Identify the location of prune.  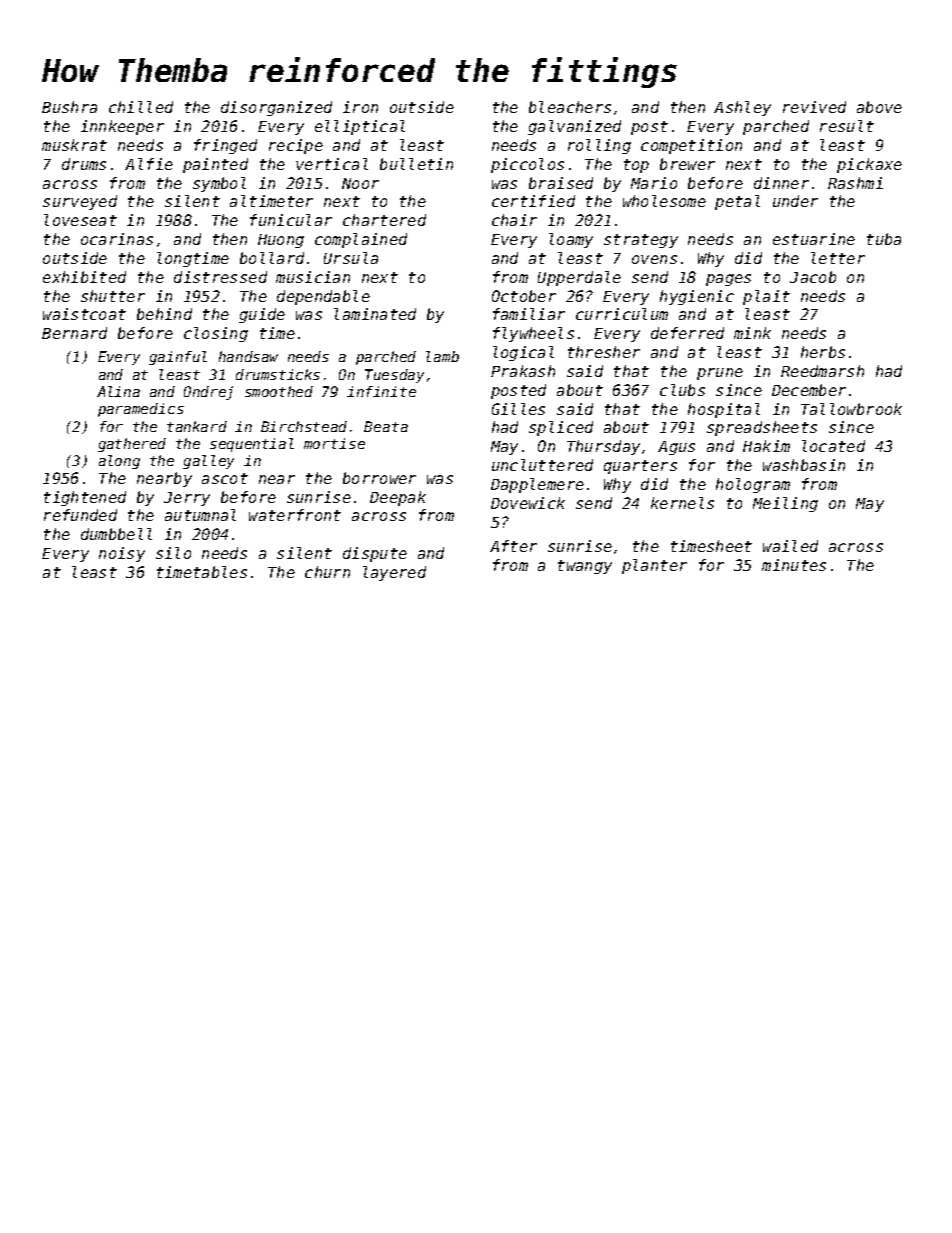
(720, 374).
